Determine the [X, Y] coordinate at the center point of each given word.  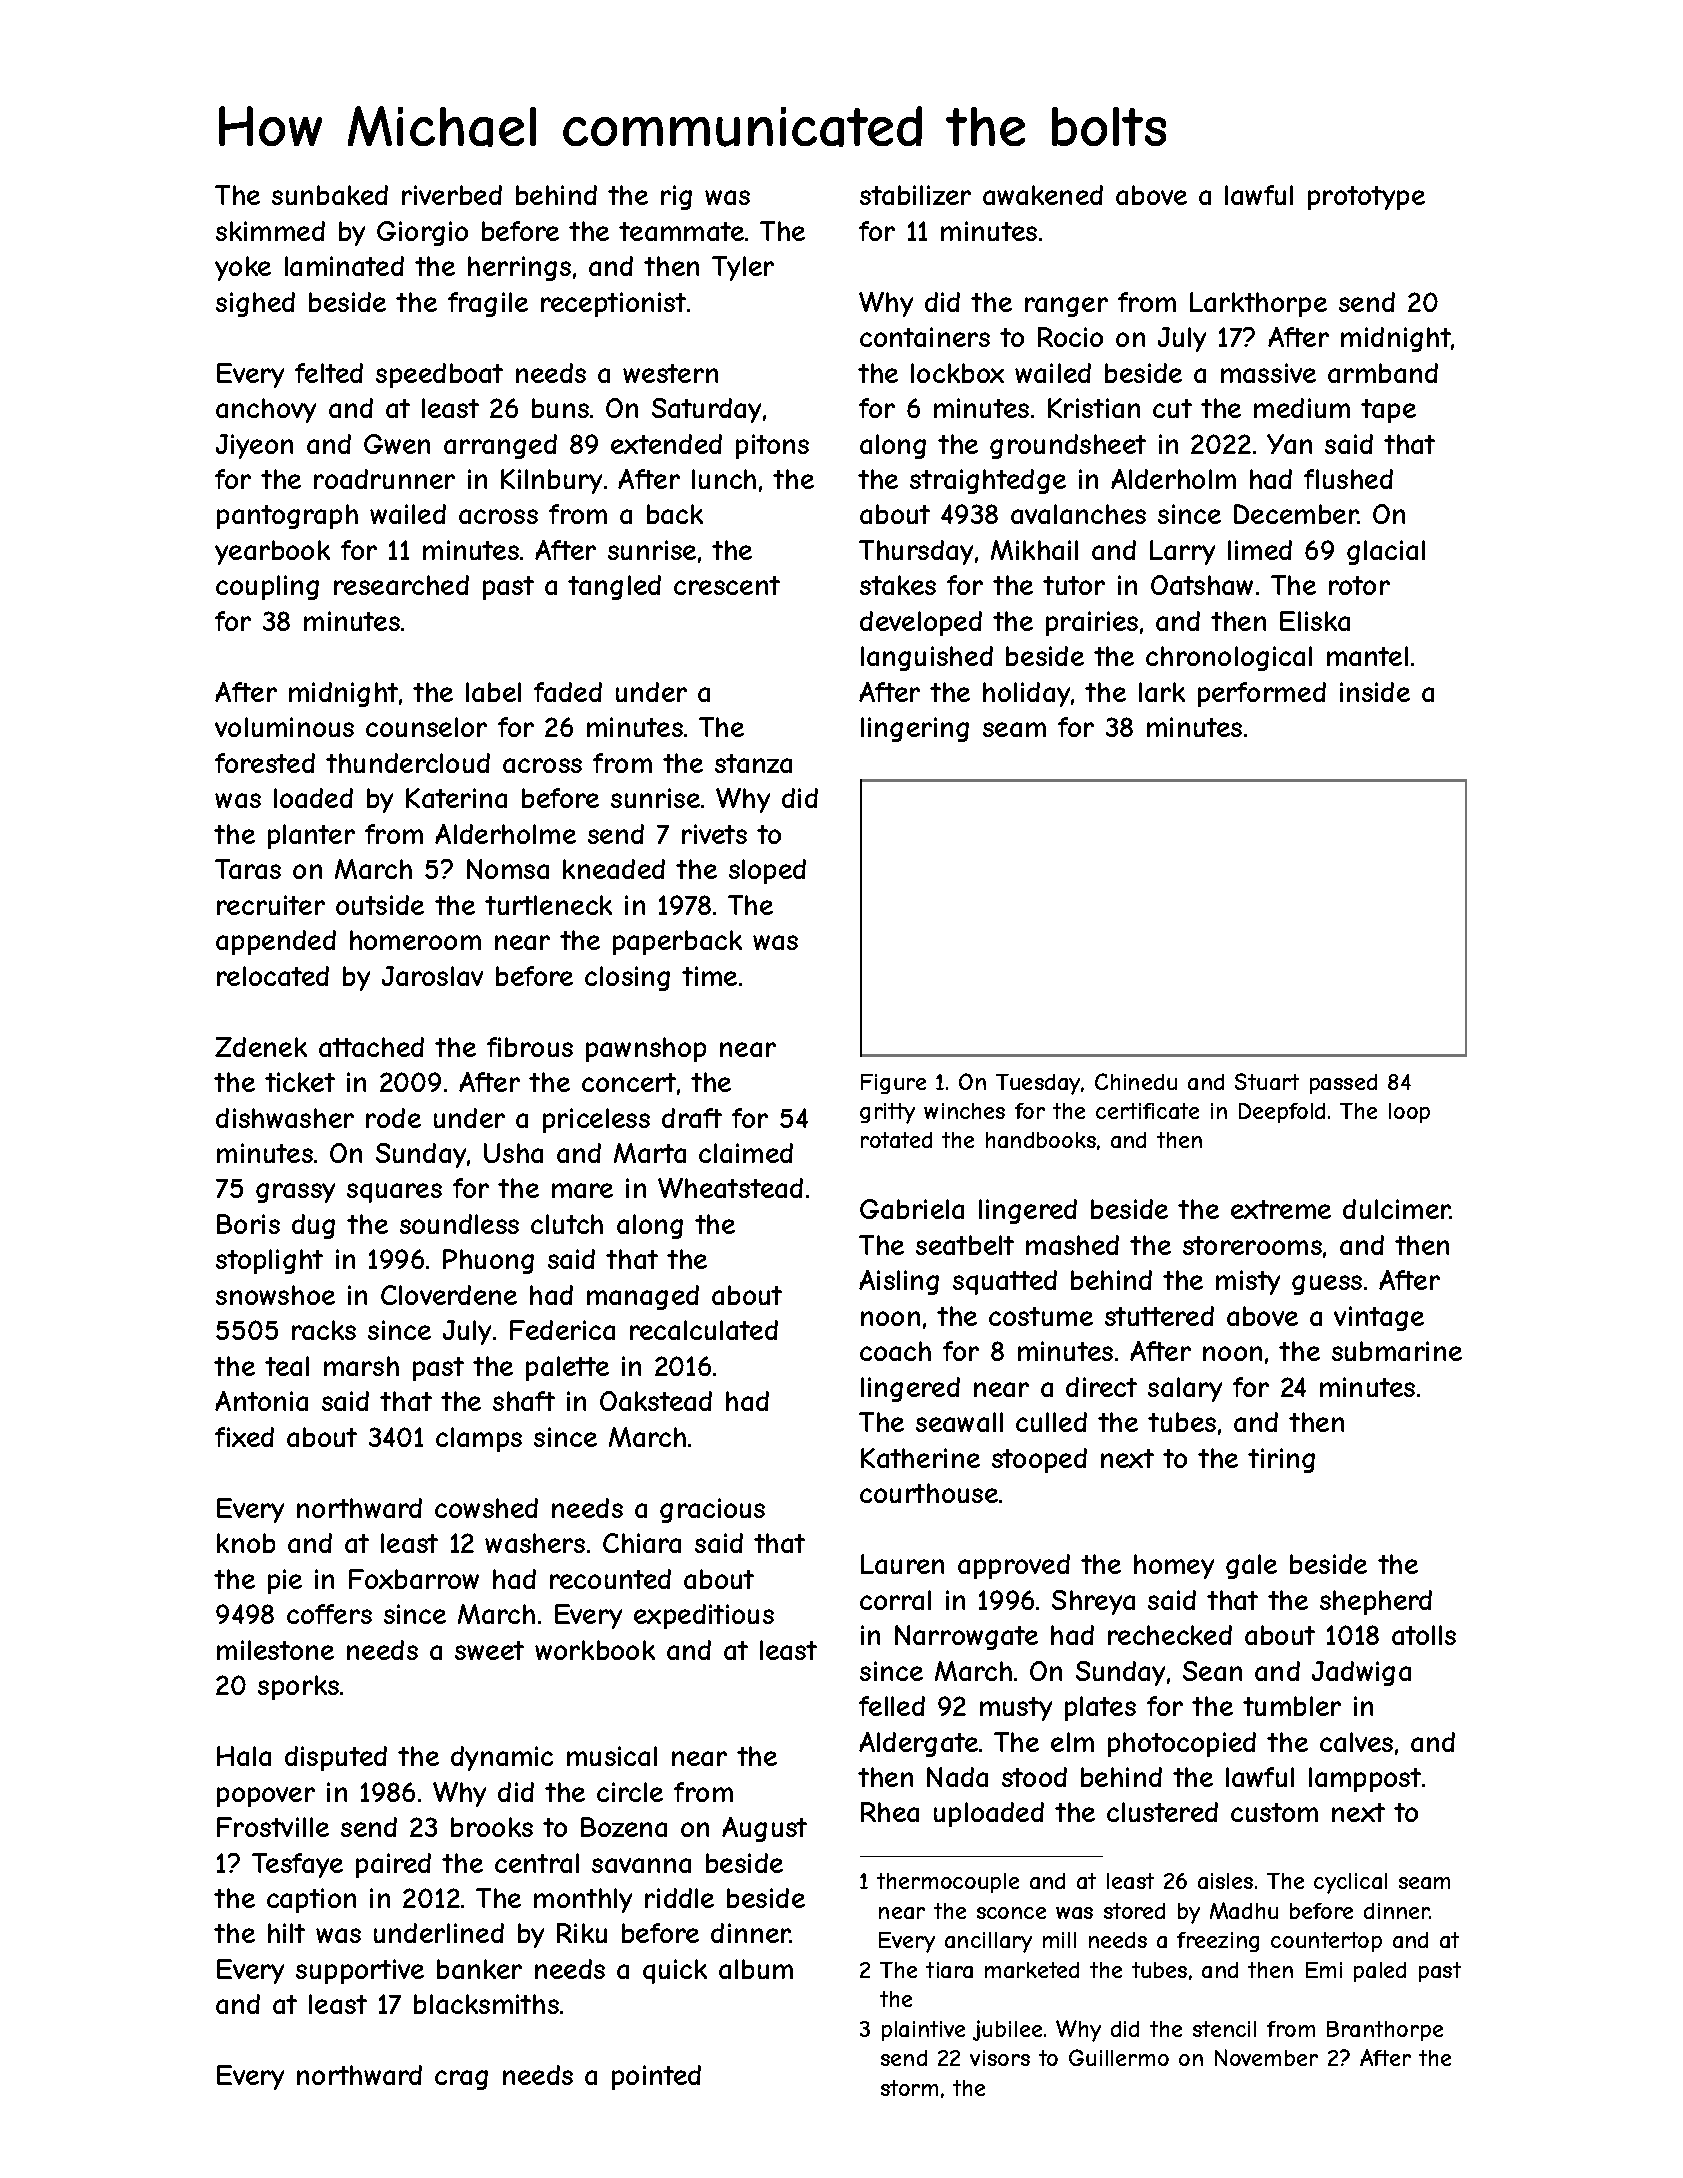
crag [461, 2080]
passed [1343, 1084]
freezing [1218, 1942]
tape [1388, 411]
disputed [336, 1758]
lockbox [957, 373]
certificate [1147, 1111]
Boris [248, 1224]
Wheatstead [730, 1188]
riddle [679, 1898]
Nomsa [508, 869]
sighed [255, 304]
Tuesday [1038, 1084]
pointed [656, 2077]
